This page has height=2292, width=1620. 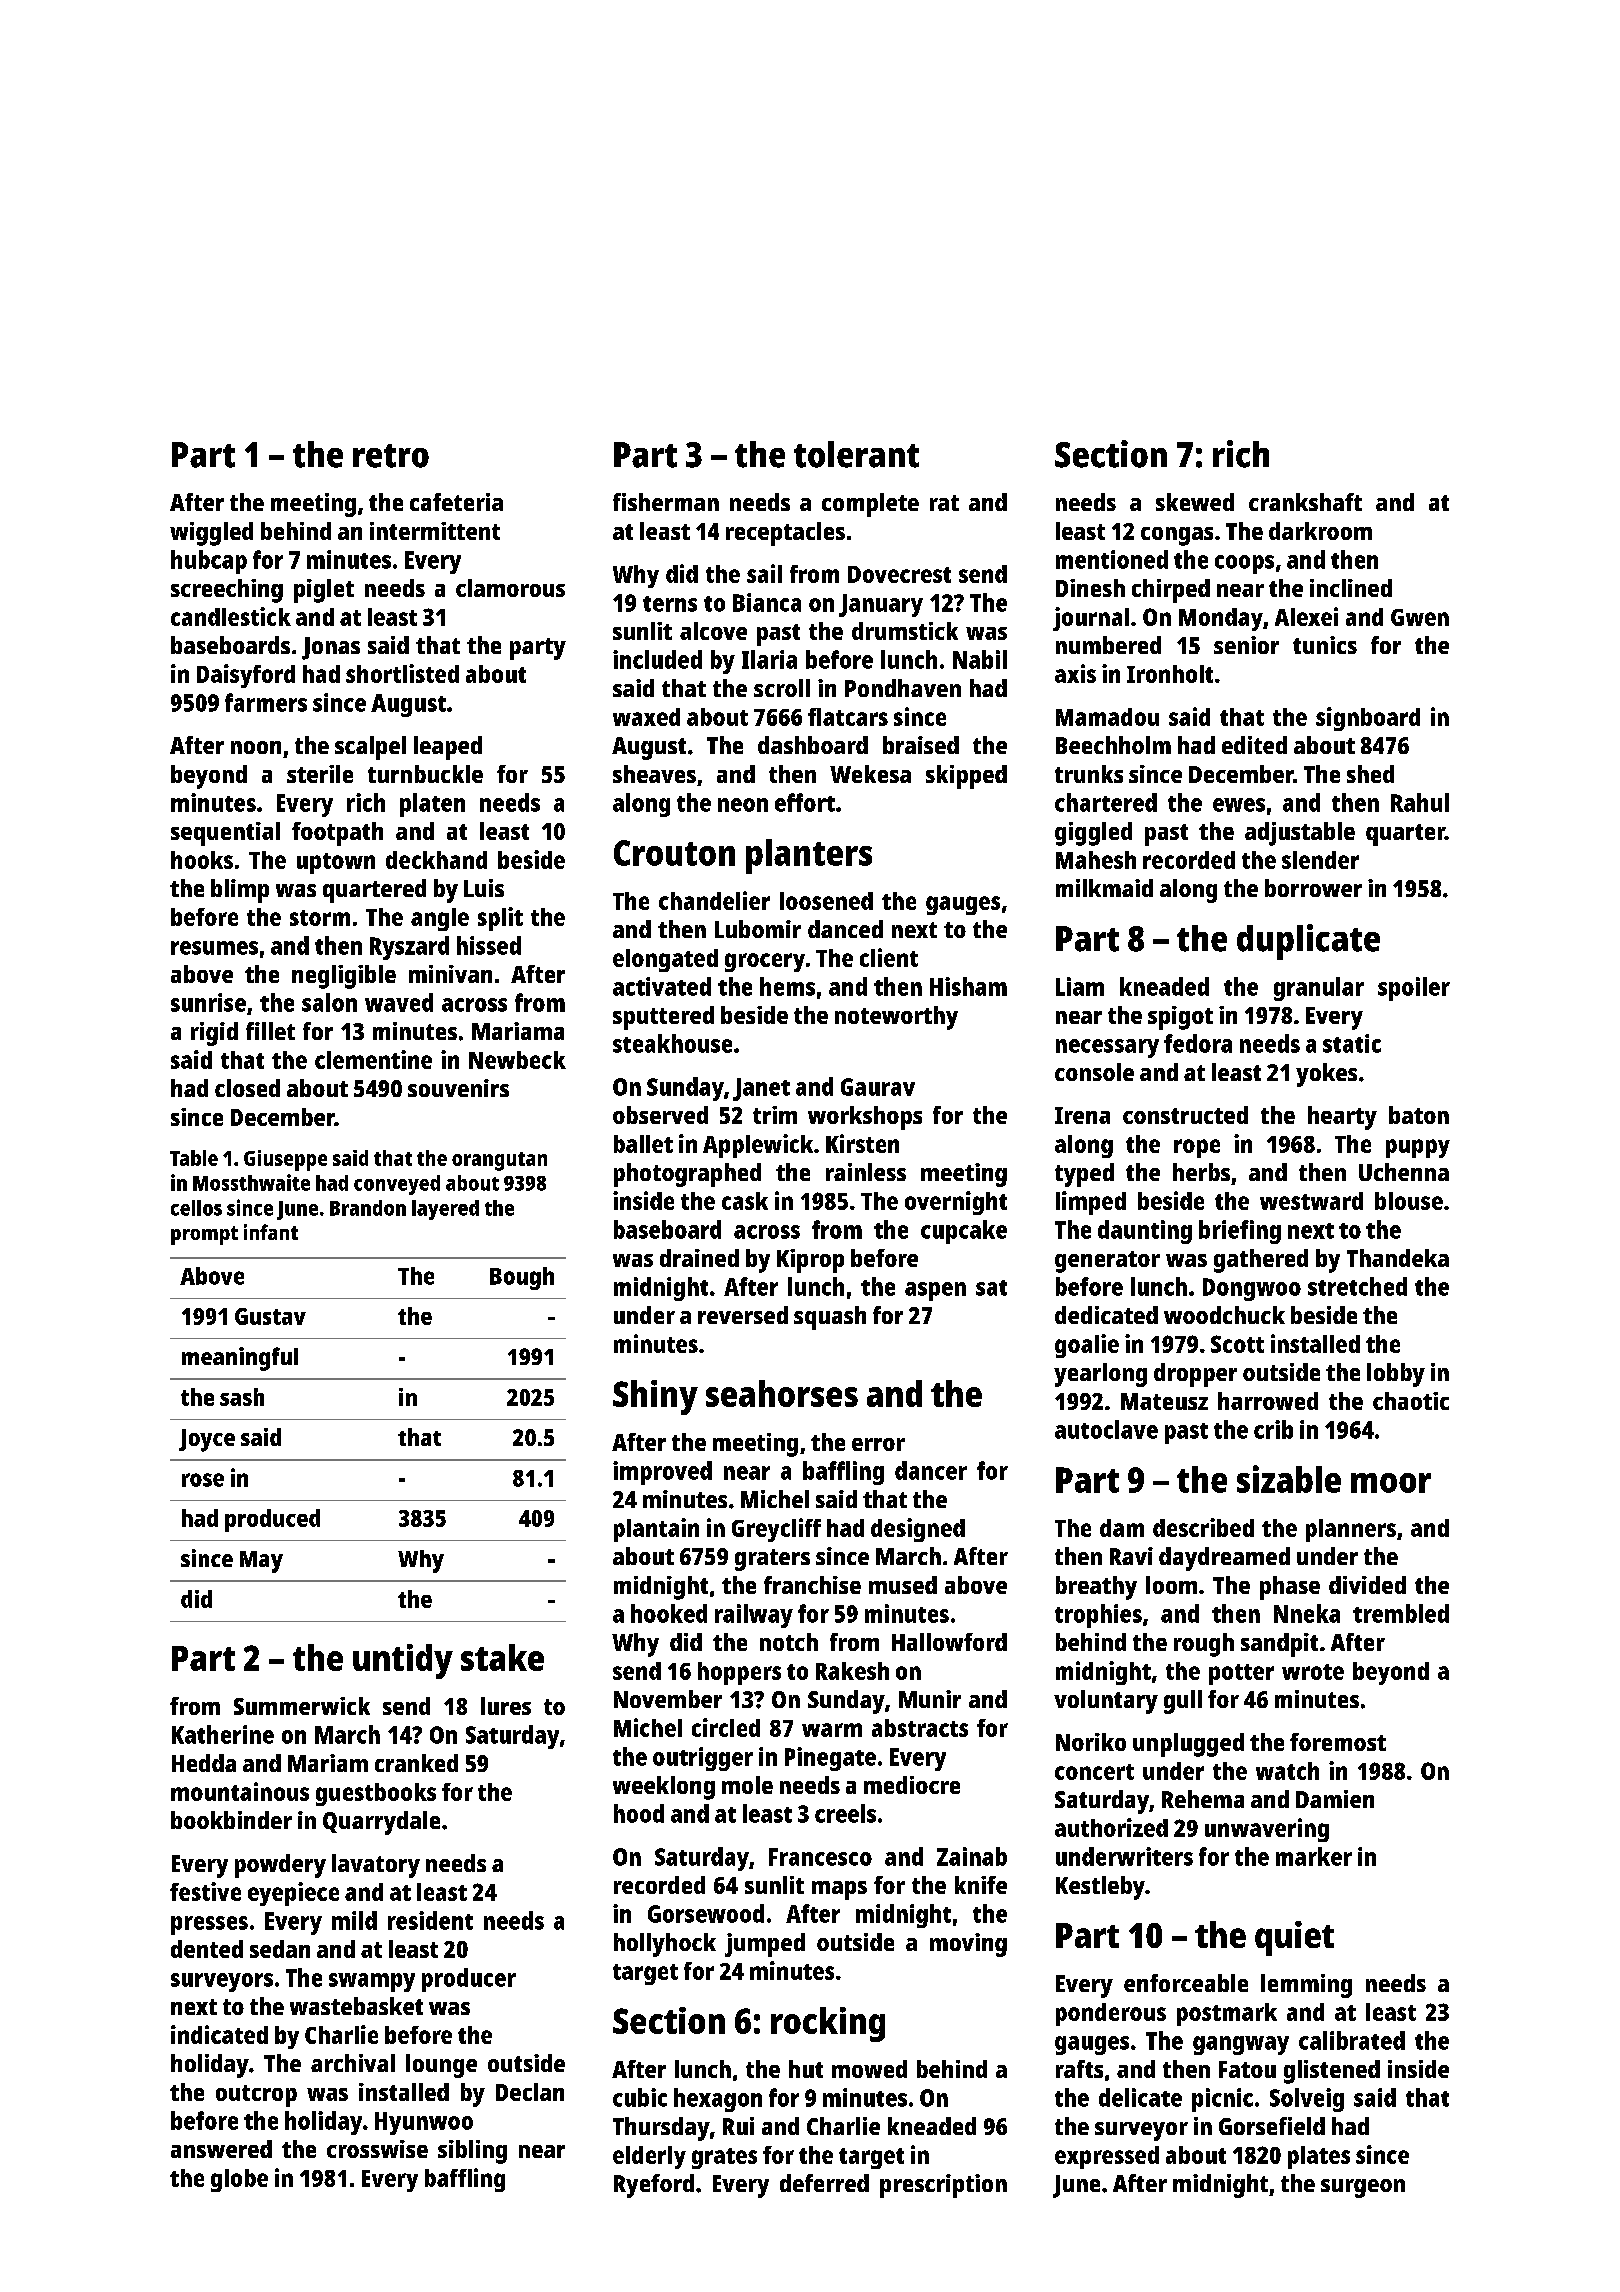 I want to click on edited, so click(x=1254, y=745).
